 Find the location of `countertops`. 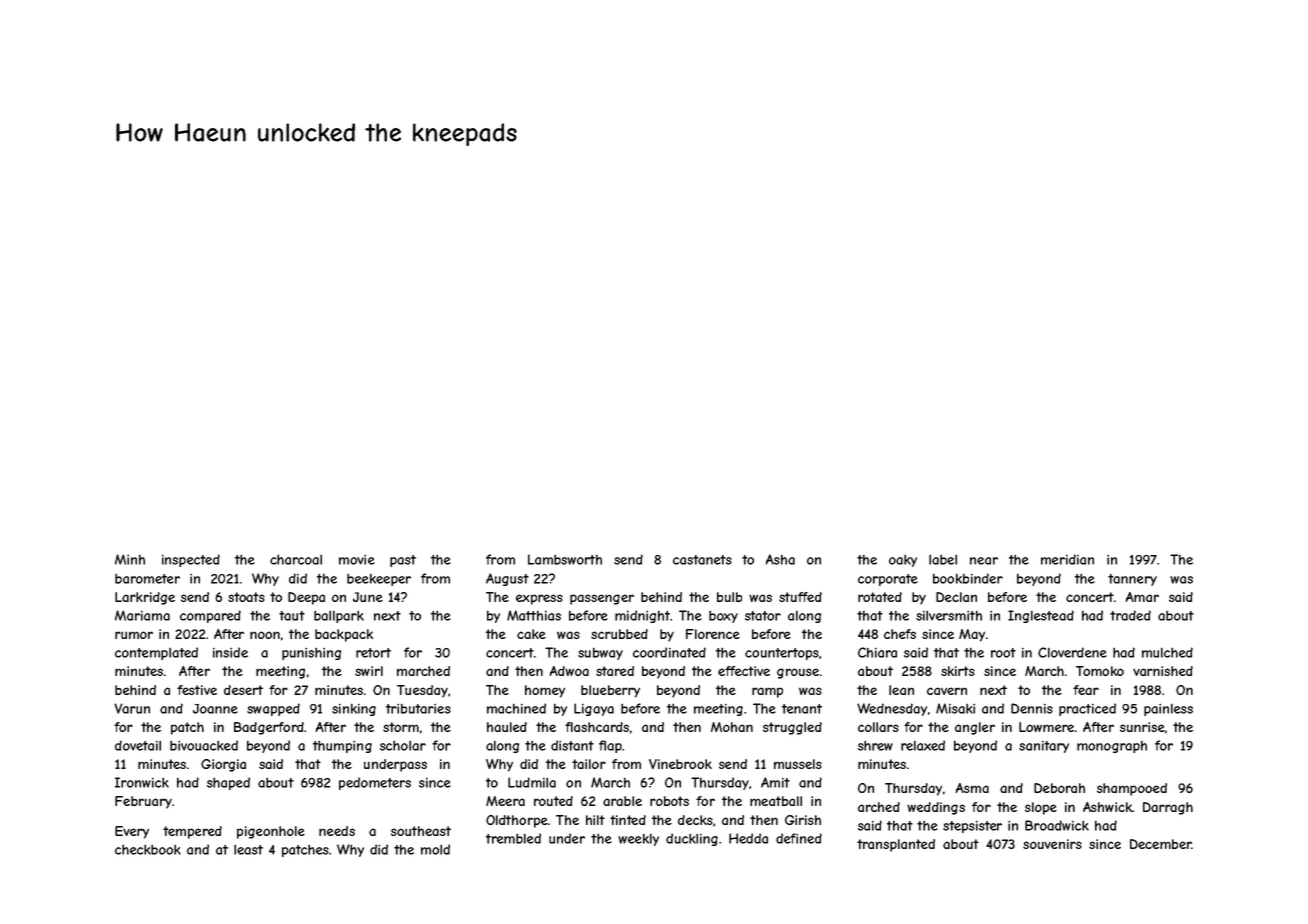

countertops is located at coordinates (782, 654).
